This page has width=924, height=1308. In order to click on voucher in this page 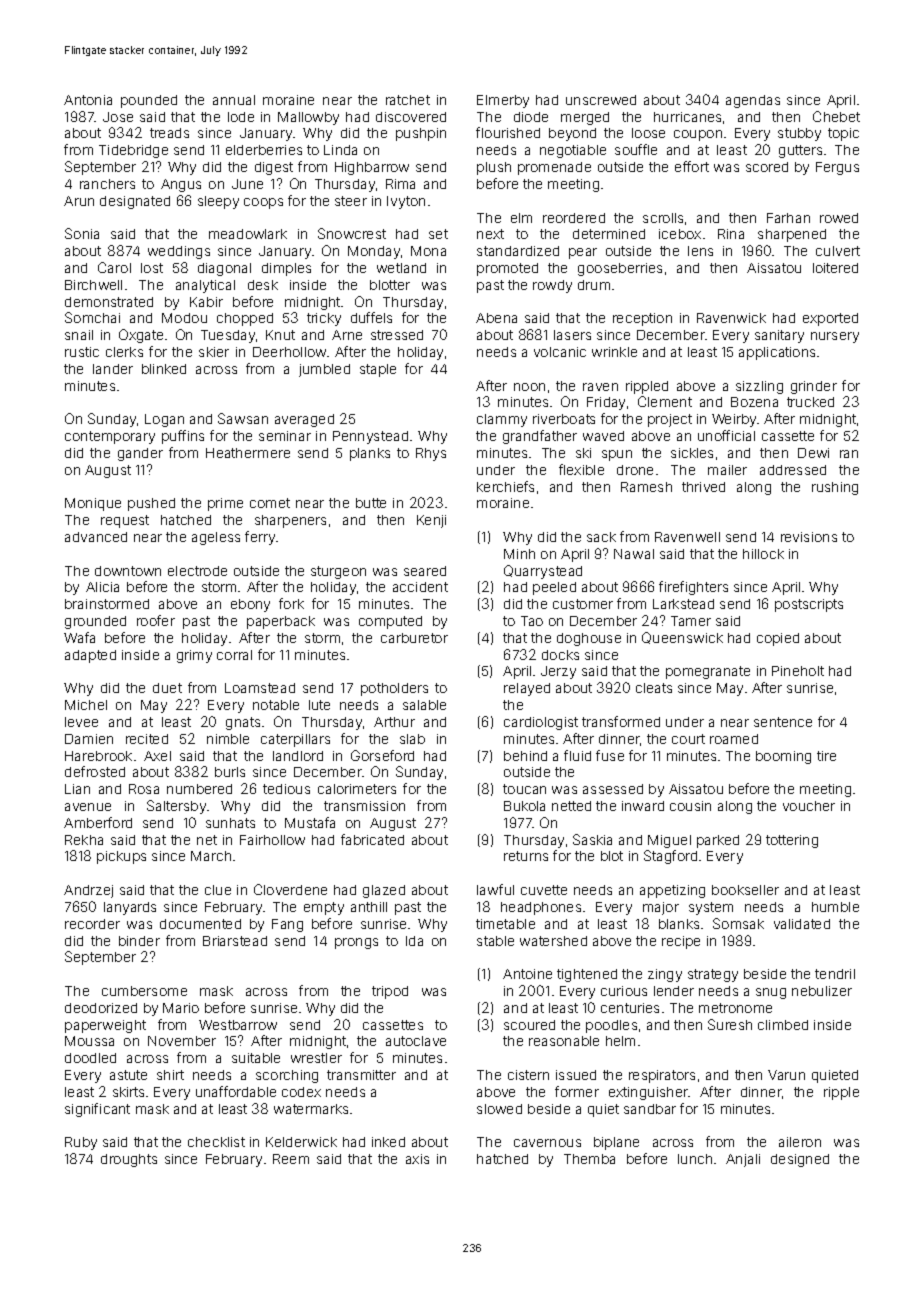, I will do `click(809, 806)`.
